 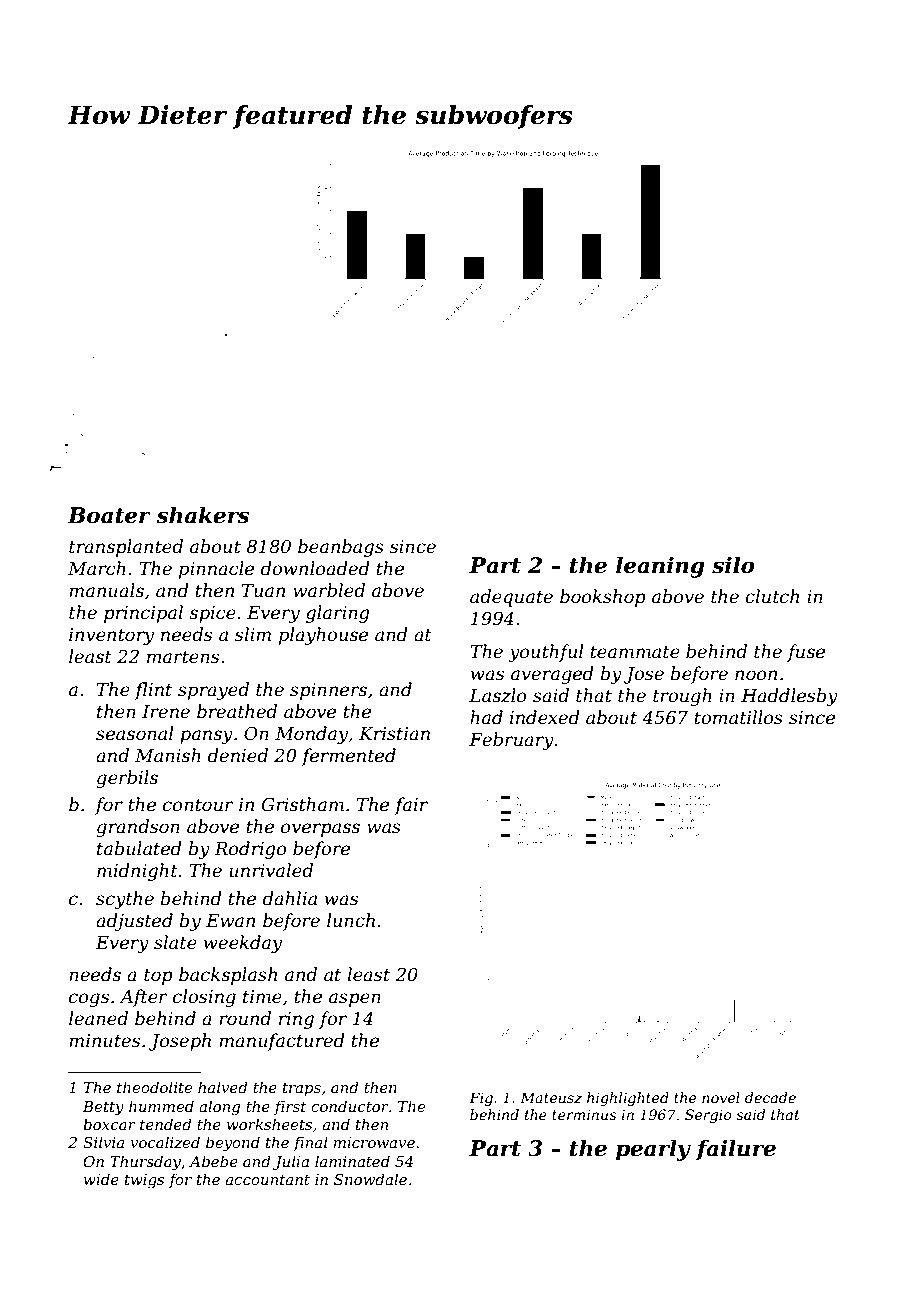 What do you see at coordinates (144, 1181) in the screenshot?
I see `twigs` at bounding box center [144, 1181].
